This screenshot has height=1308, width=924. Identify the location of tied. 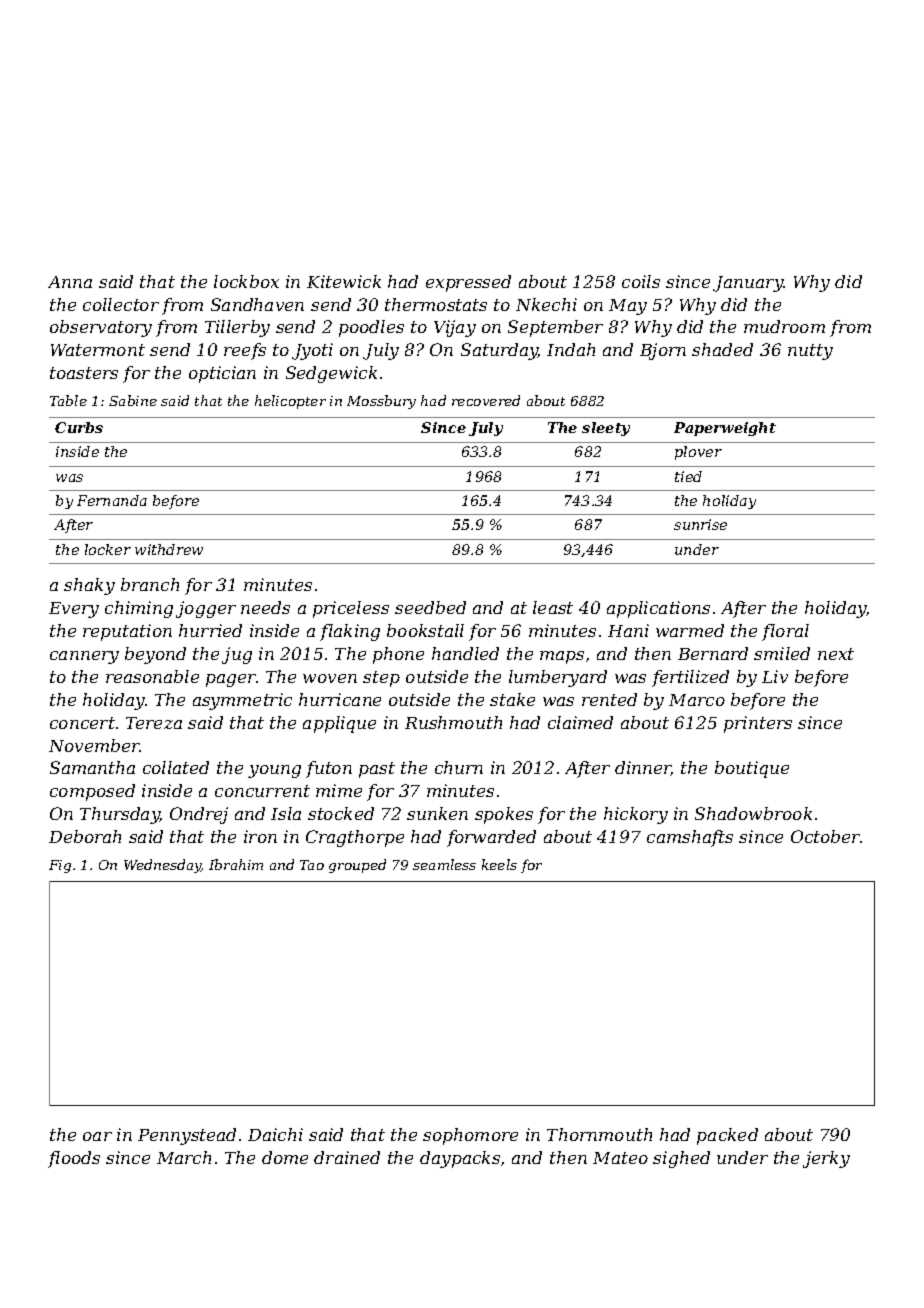
(688, 476).
